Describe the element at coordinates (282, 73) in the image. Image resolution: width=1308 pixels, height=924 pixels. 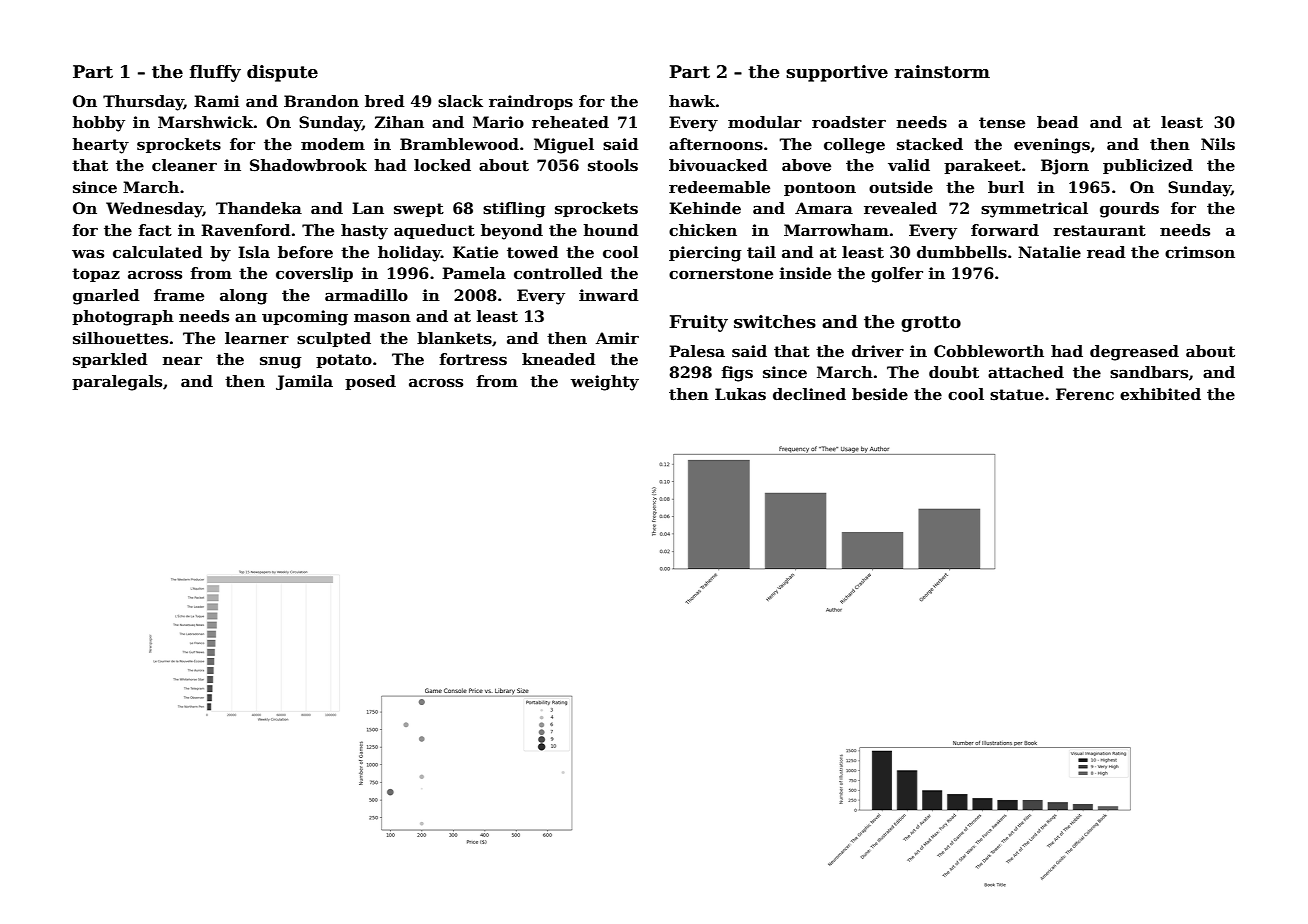
I see `dispute` at that location.
